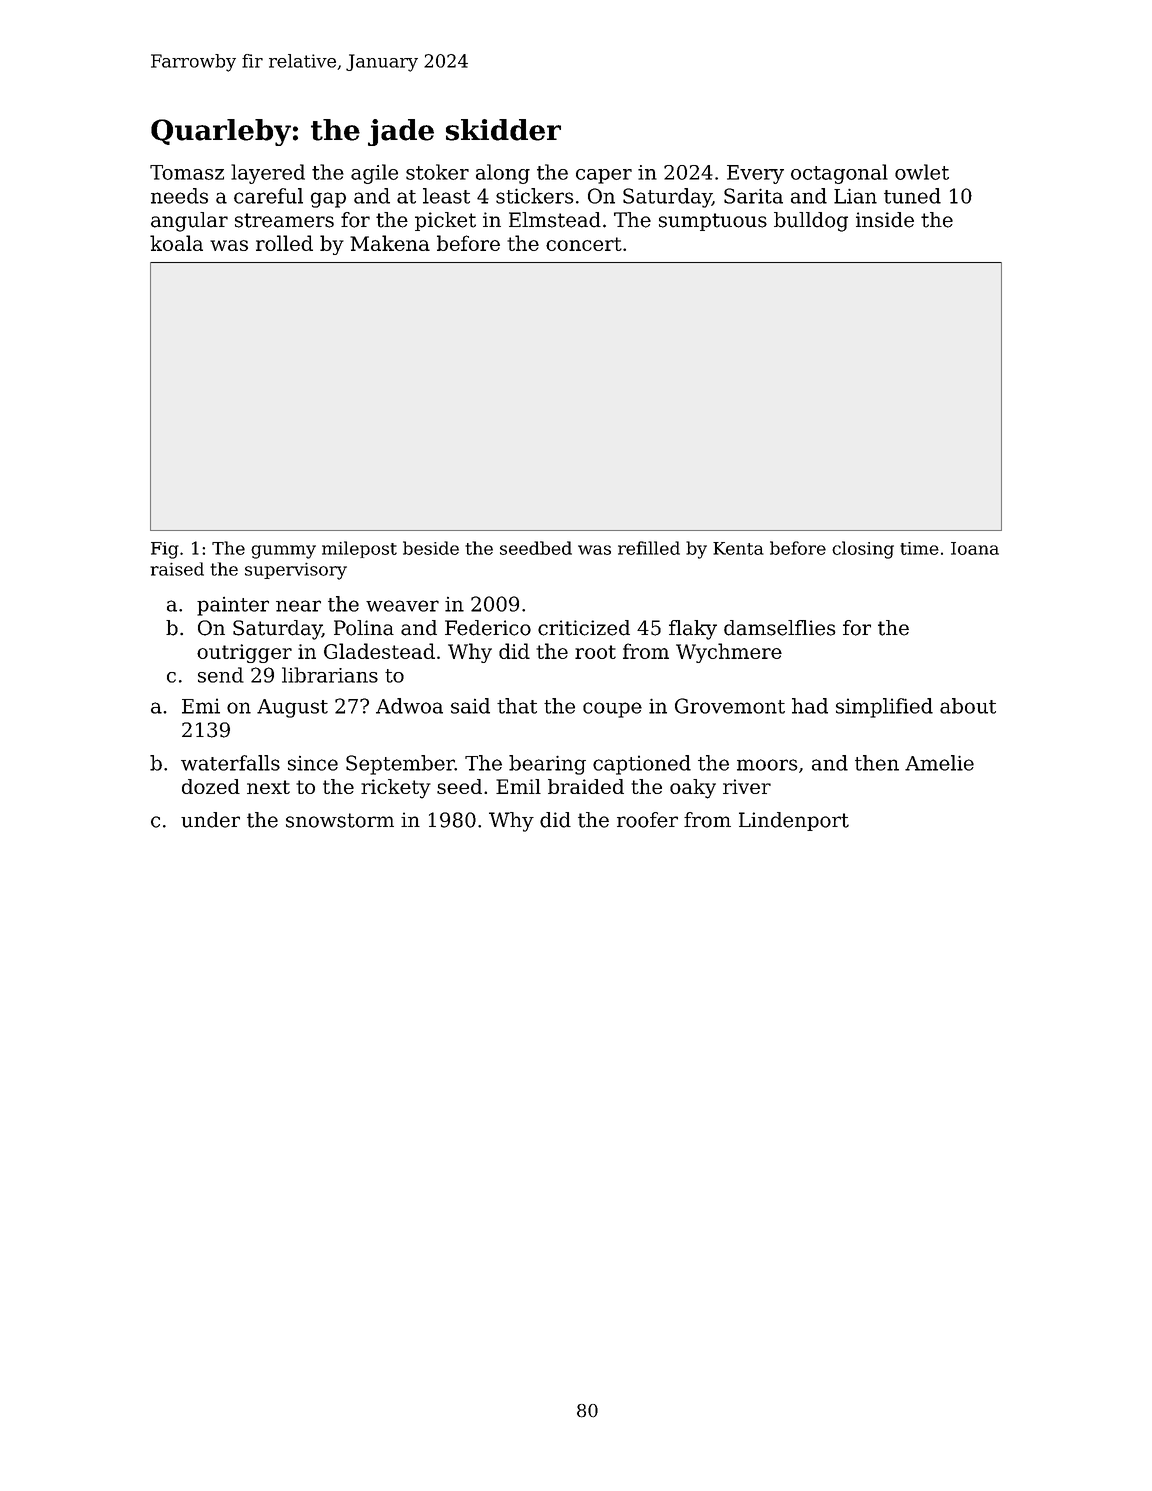 The height and width of the page is (1491, 1152). Describe the element at coordinates (409, 706) in the page. I see `Adwoa` at that location.
